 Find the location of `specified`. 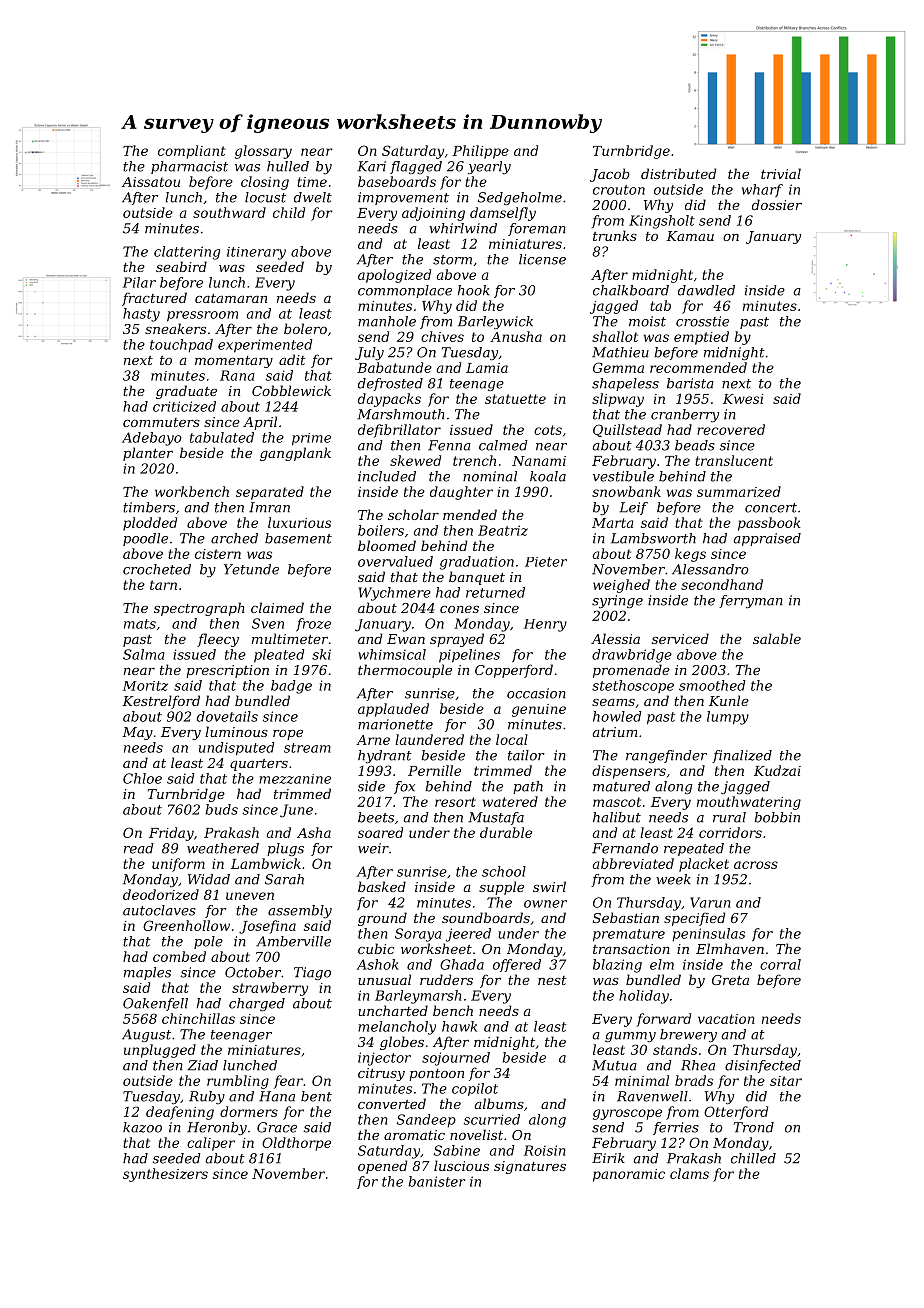

specified is located at coordinates (694, 919).
